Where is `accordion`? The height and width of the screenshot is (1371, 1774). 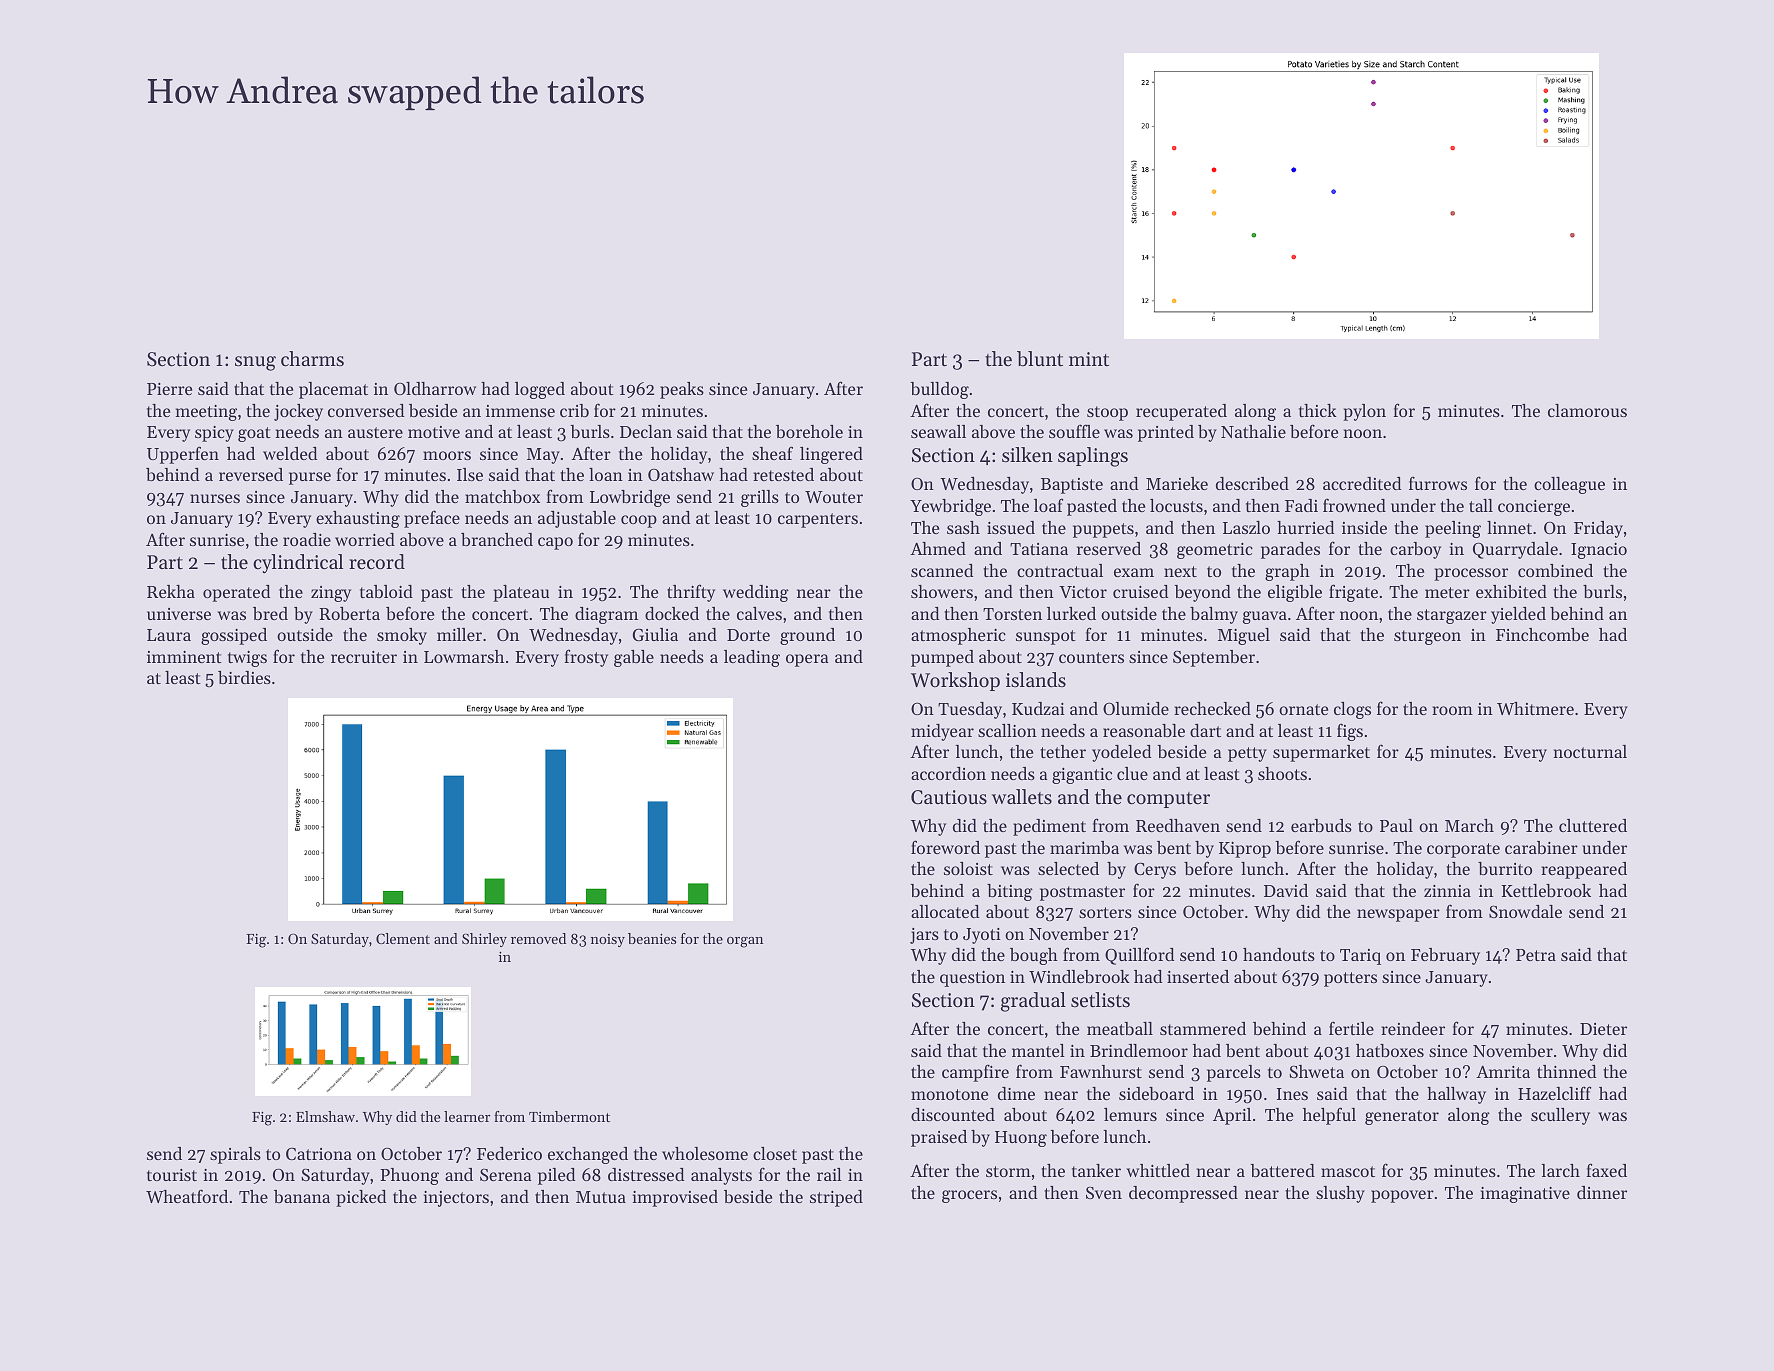
accordion is located at coordinates (948, 773).
